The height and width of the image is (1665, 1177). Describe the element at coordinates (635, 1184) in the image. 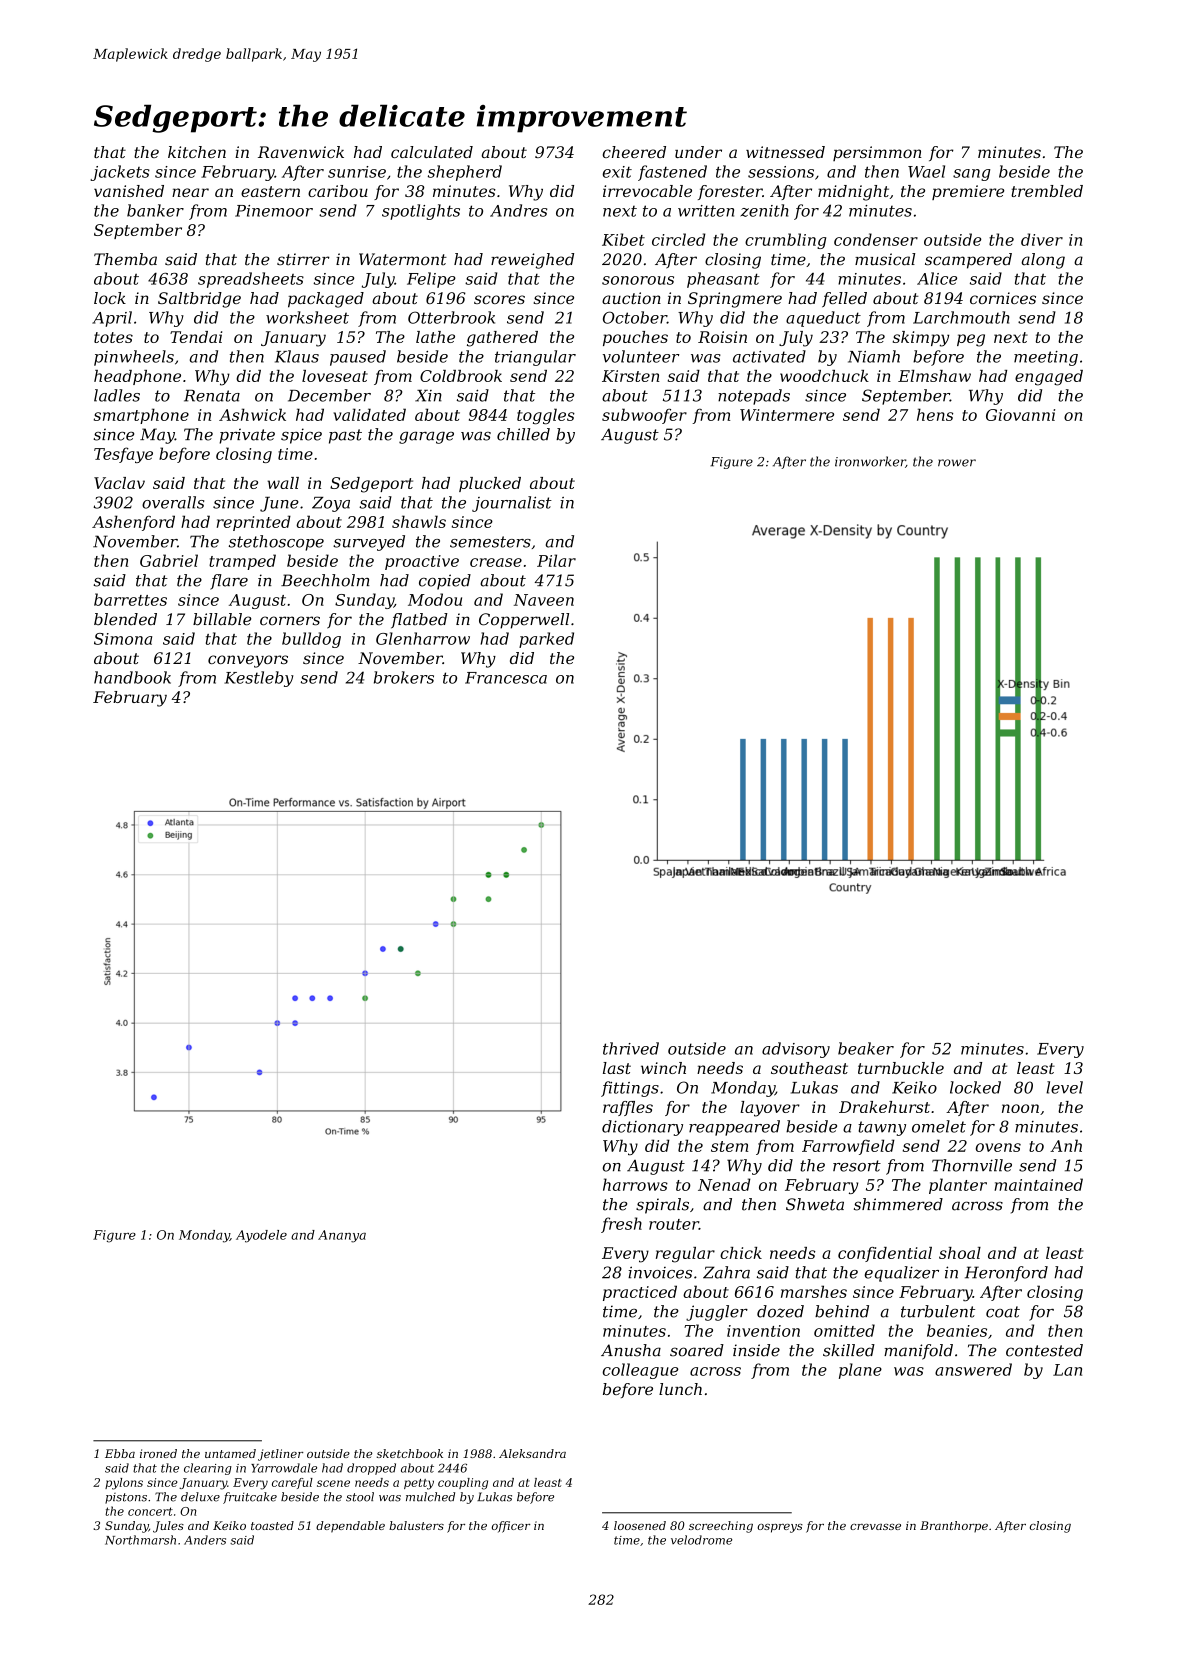

I see `harrows` at that location.
